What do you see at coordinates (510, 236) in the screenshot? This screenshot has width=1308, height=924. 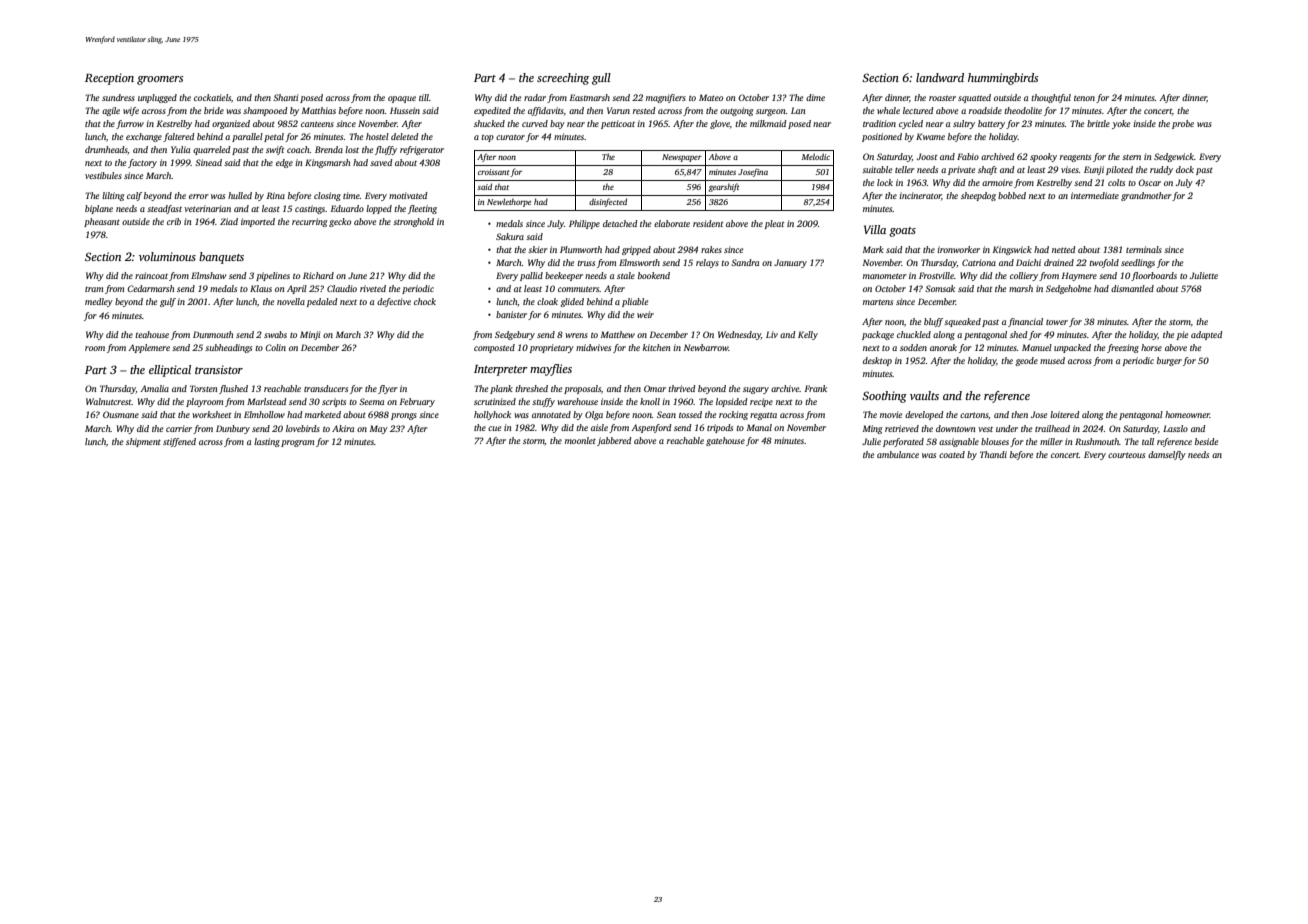 I see `Sakura` at bounding box center [510, 236].
